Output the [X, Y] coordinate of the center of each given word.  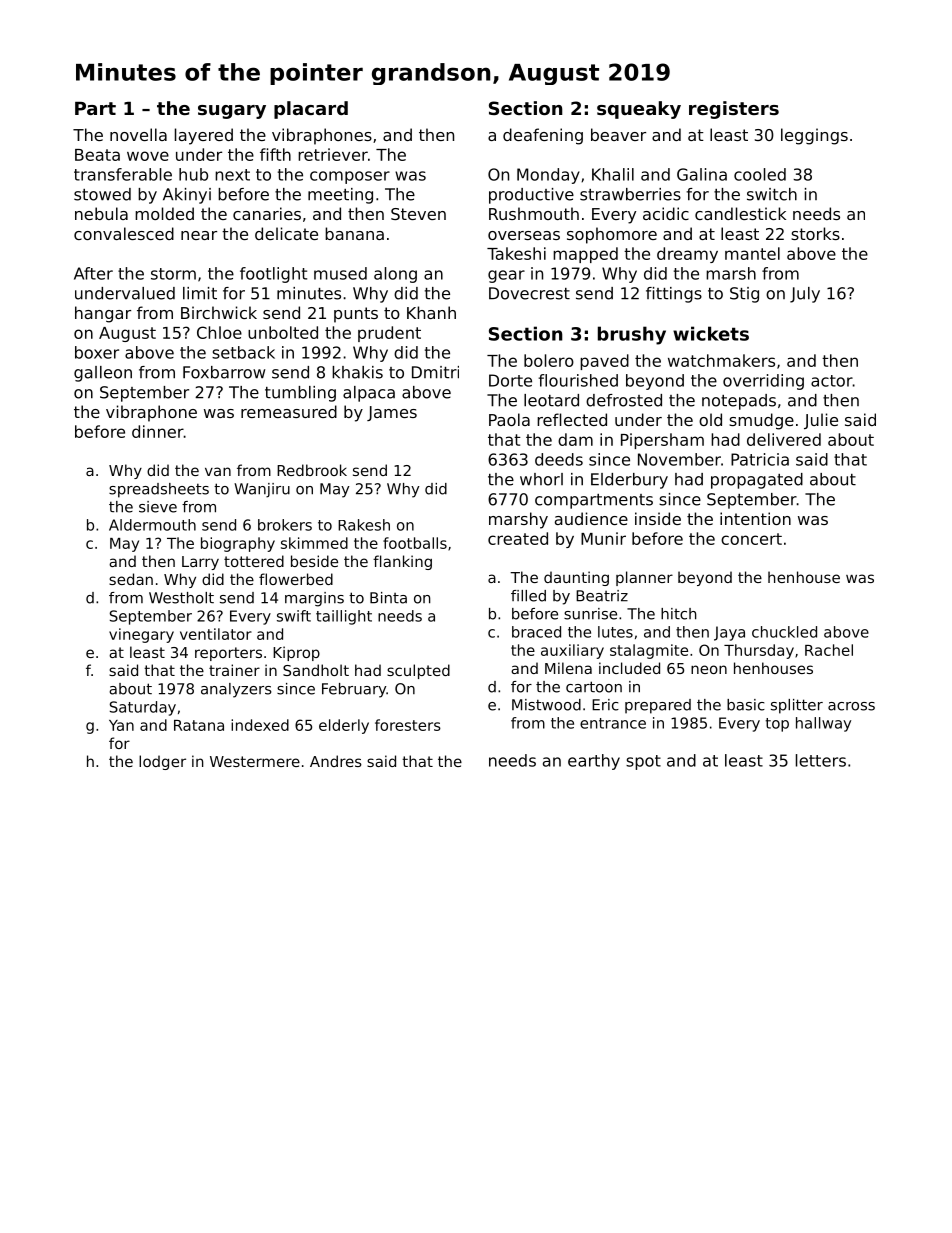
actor [832, 381]
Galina [702, 174]
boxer [97, 352]
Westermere [255, 761]
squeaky [639, 110]
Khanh [431, 312]
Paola [509, 419]
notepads [739, 402]
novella [138, 134]
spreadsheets [159, 490]
